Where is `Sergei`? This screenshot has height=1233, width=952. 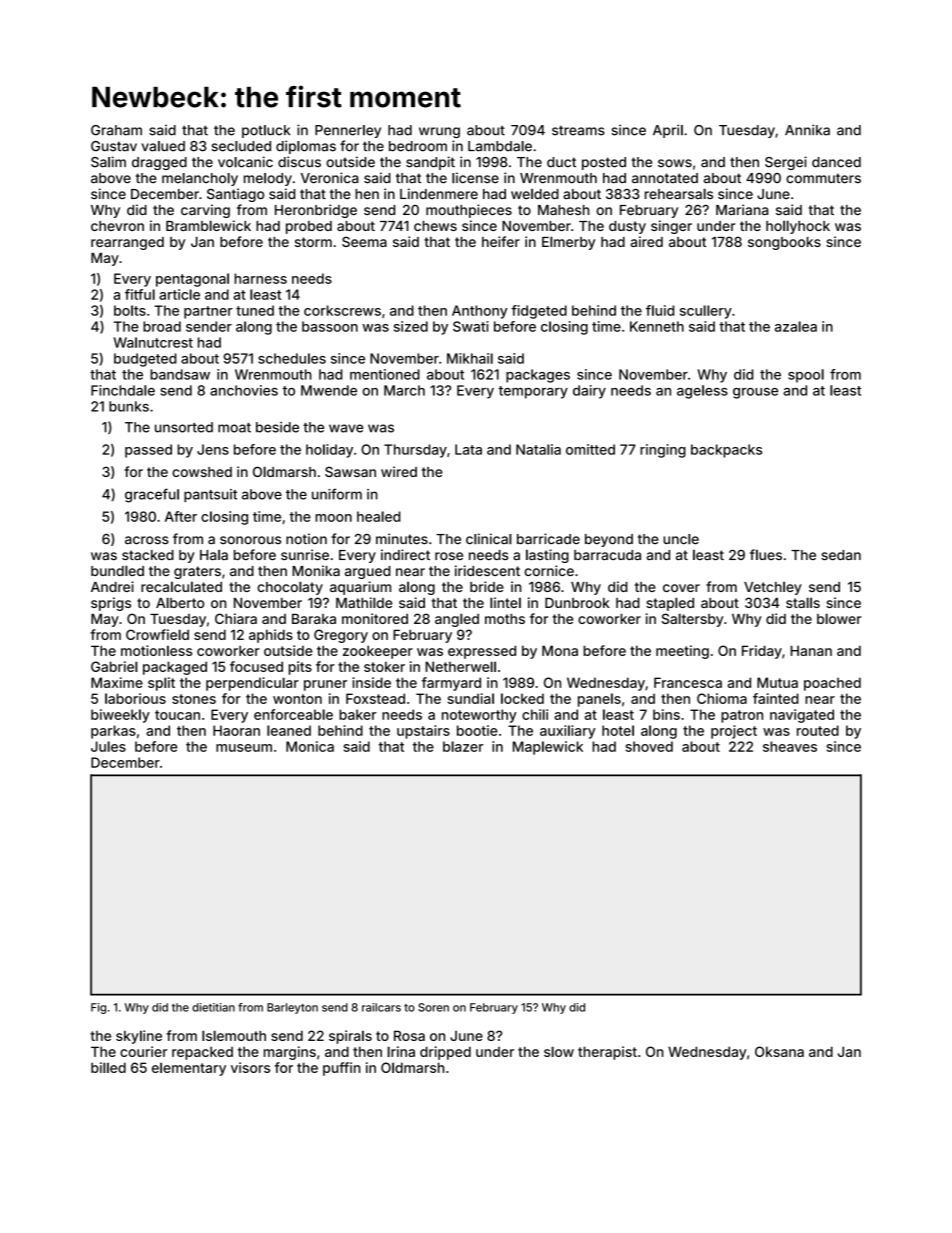 Sergei is located at coordinates (786, 163).
